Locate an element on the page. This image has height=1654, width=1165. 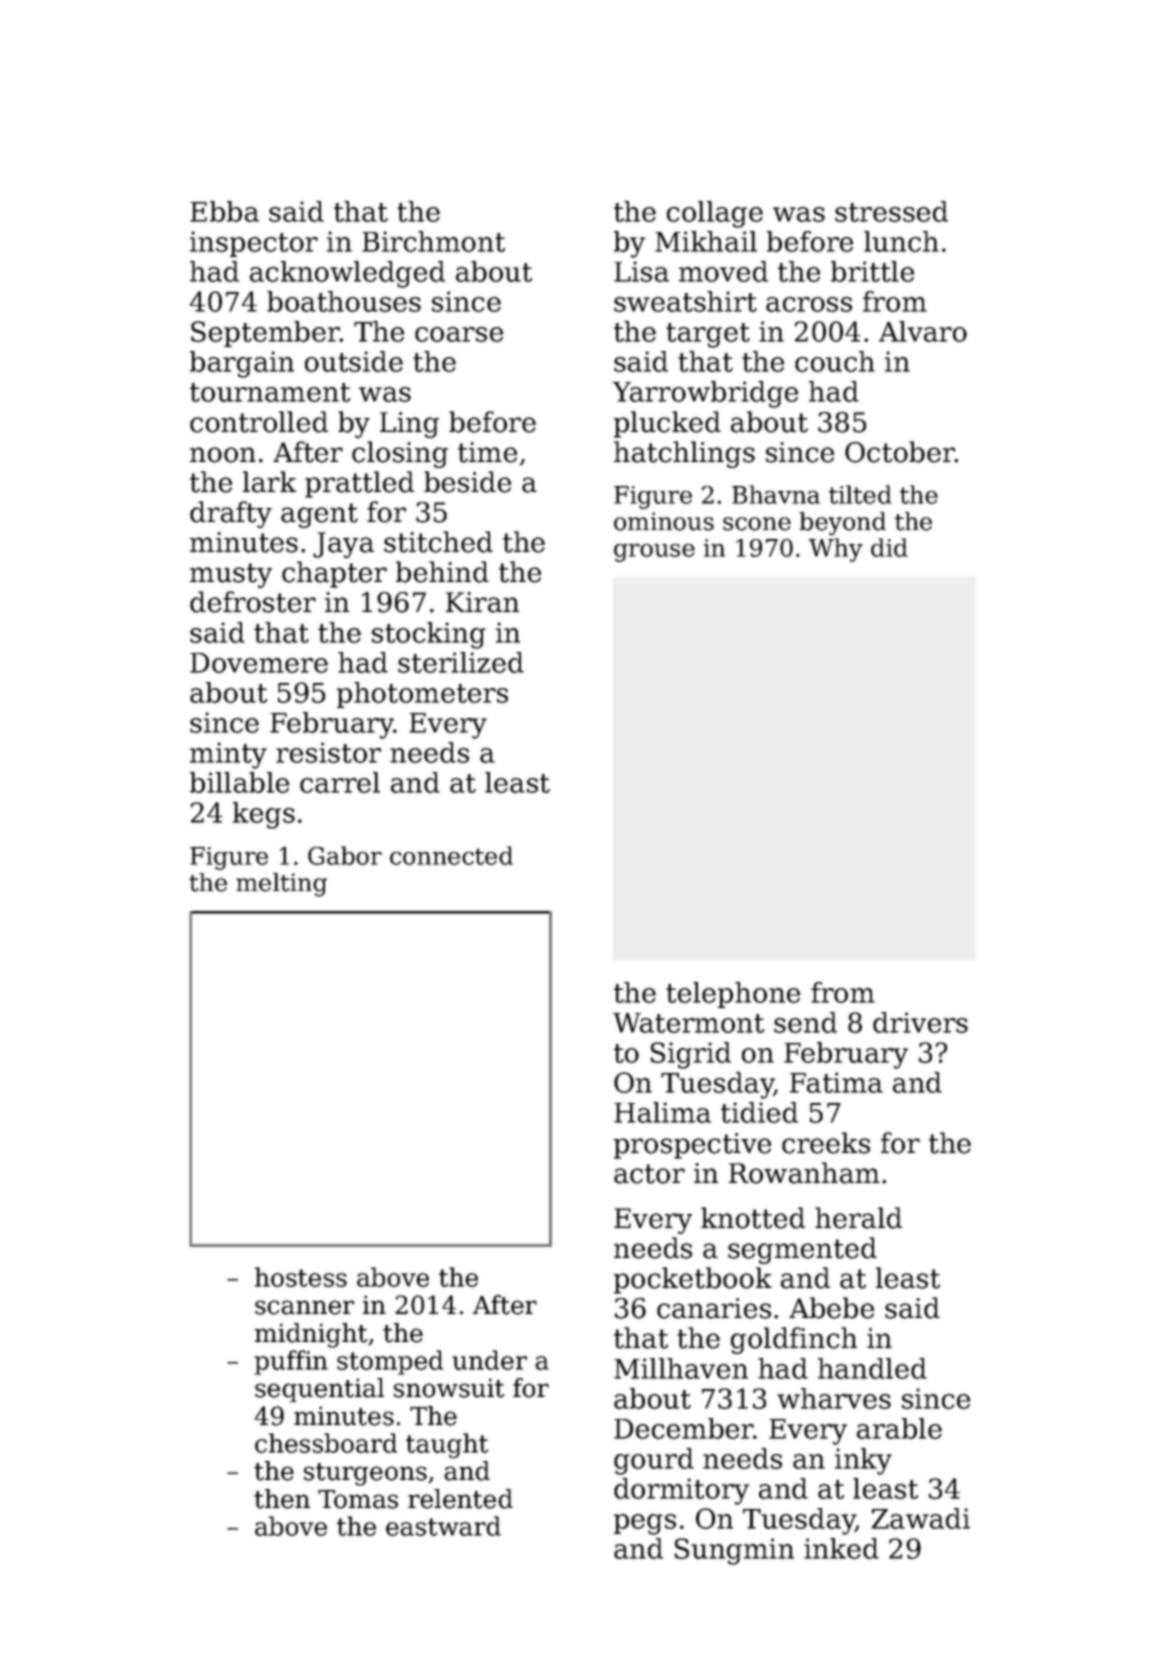
puffin is located at coordinates (291, 1362).
